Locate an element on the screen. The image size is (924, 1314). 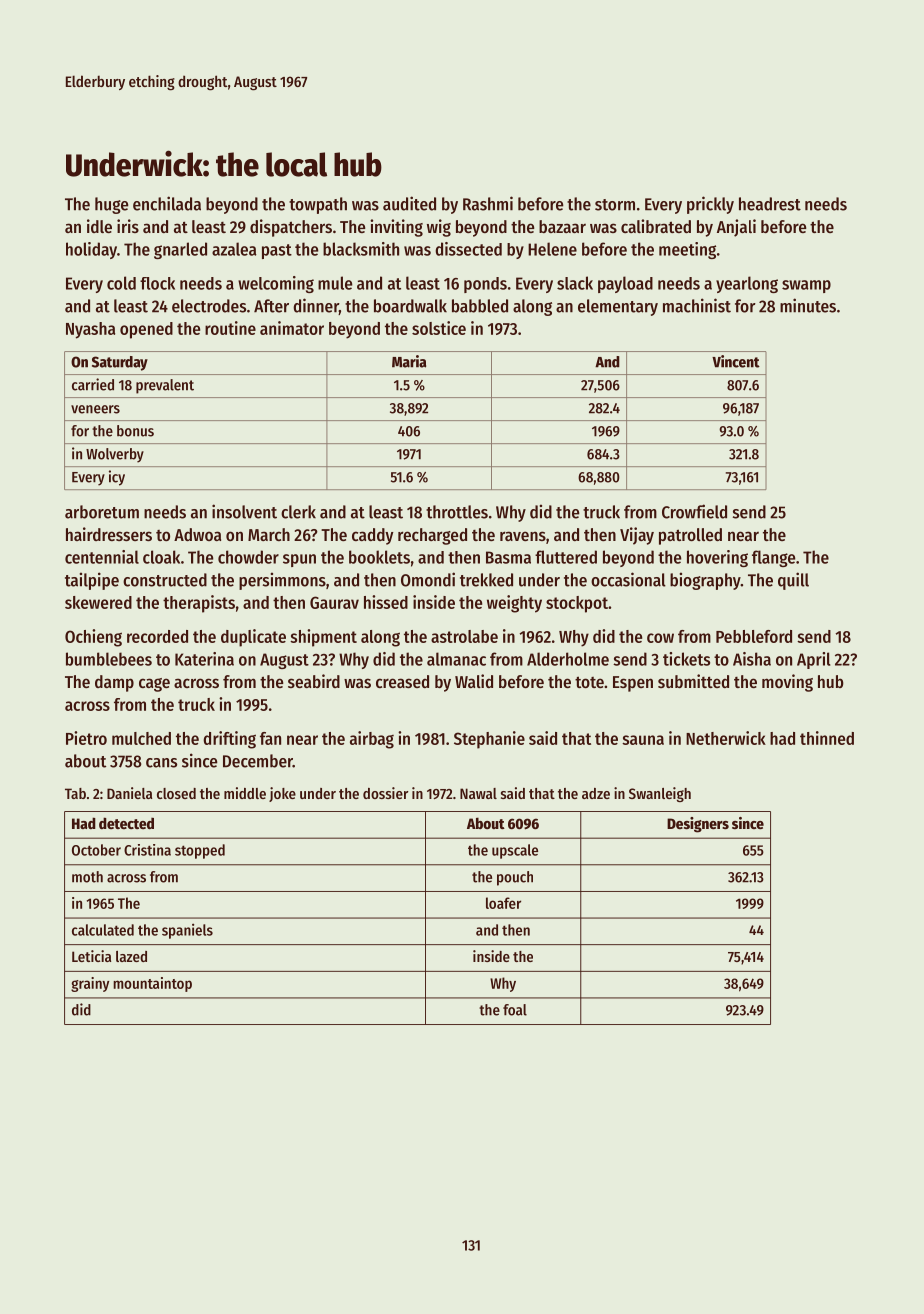
audited is located at coordinates (409, 203).
